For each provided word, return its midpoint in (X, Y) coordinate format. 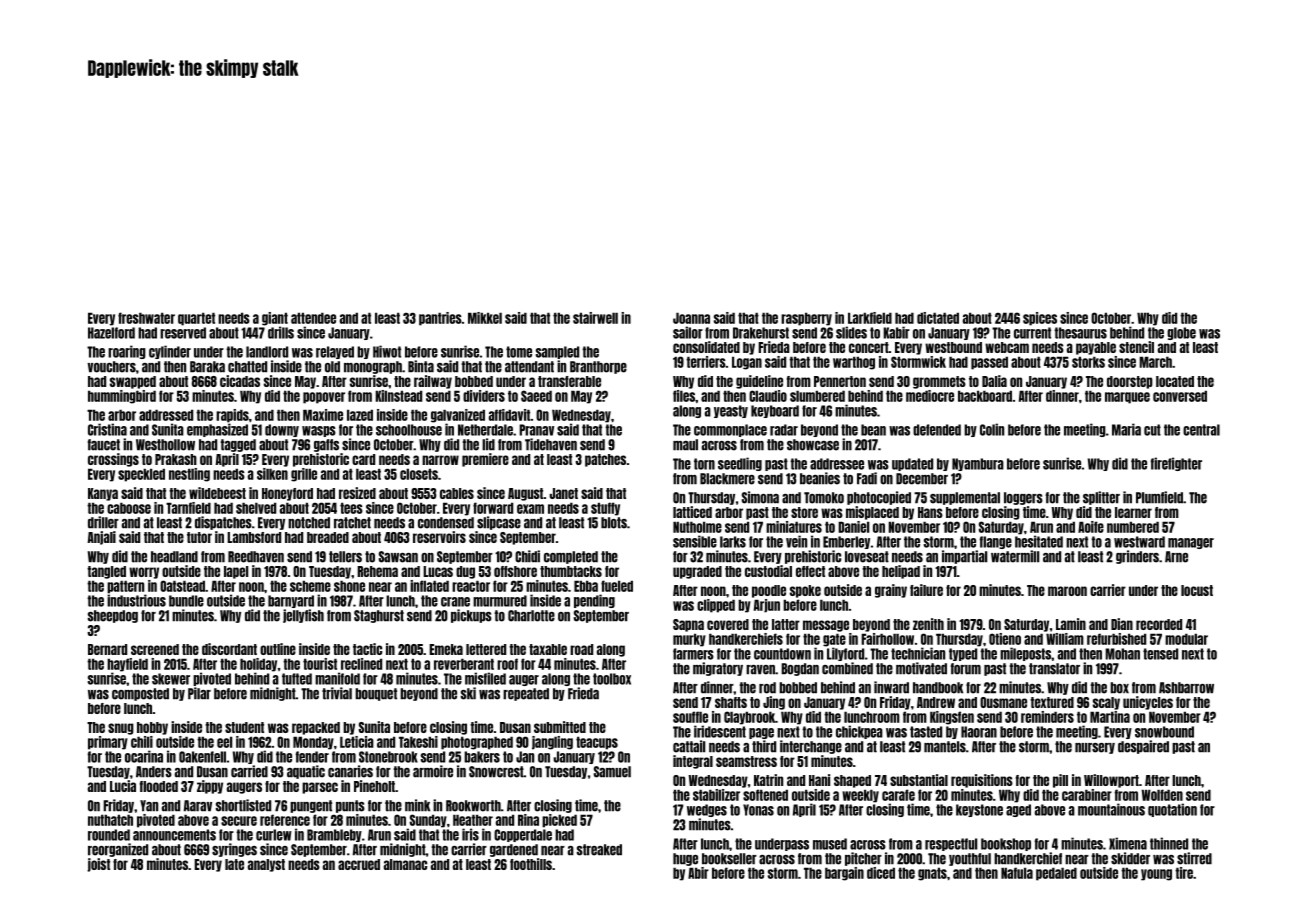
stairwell (595, 318)
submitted (560, 727)
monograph (373, 367)
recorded (1159, 624)
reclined (361, 664)
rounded (109, 835)
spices (1040, 319)
